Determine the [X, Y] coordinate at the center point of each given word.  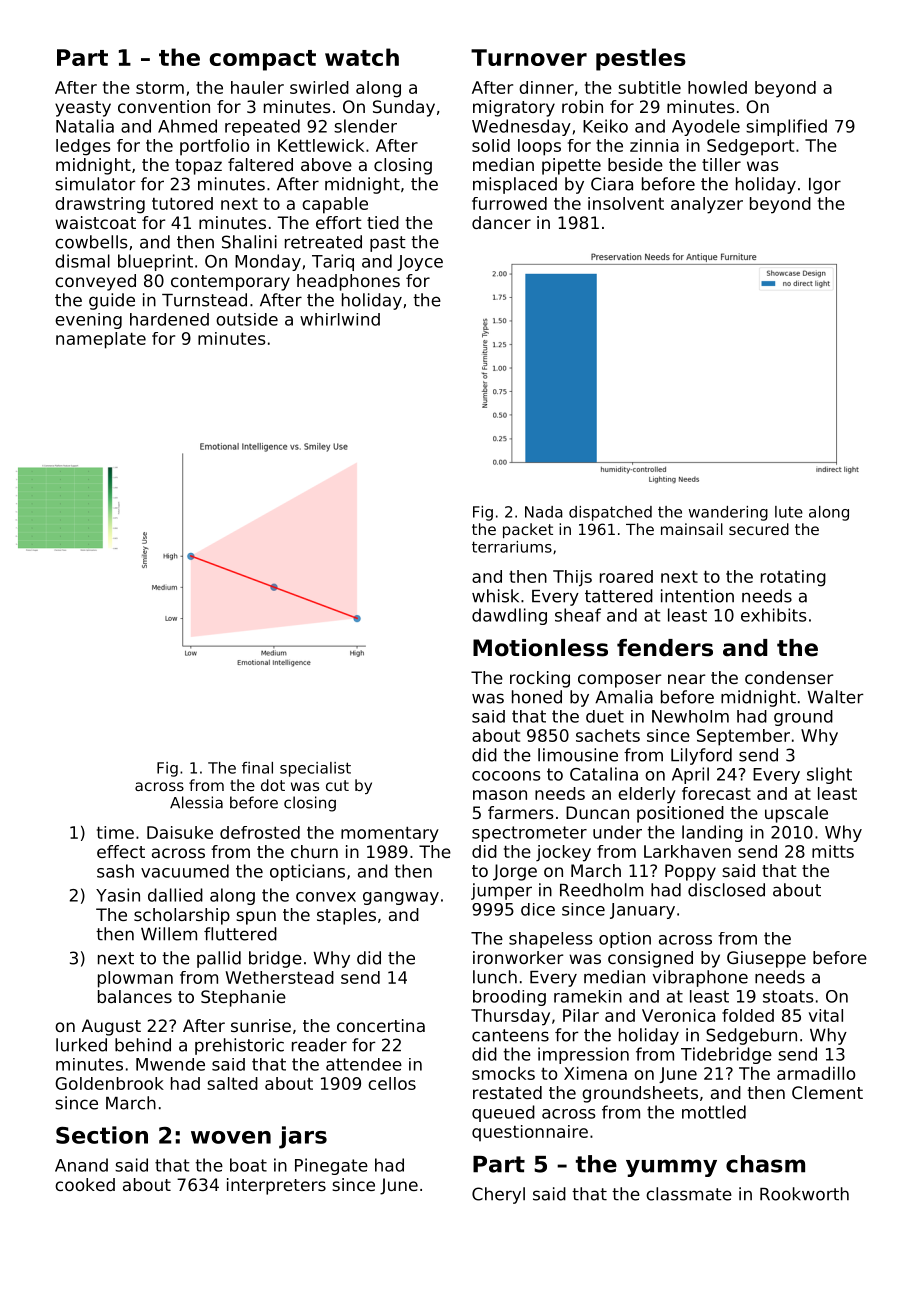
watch [362, 57]
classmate [689, 1194]
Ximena [595, 1073]
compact [262, 60]
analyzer [707, 205]
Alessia [196, 802]
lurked [81, 1045]
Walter [835, 697]
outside [247, 319]
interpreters [276, 1186]
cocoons [506, 776]
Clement [827, 1092]
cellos [392, 1083]
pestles [641, 59]
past [388, 244]
